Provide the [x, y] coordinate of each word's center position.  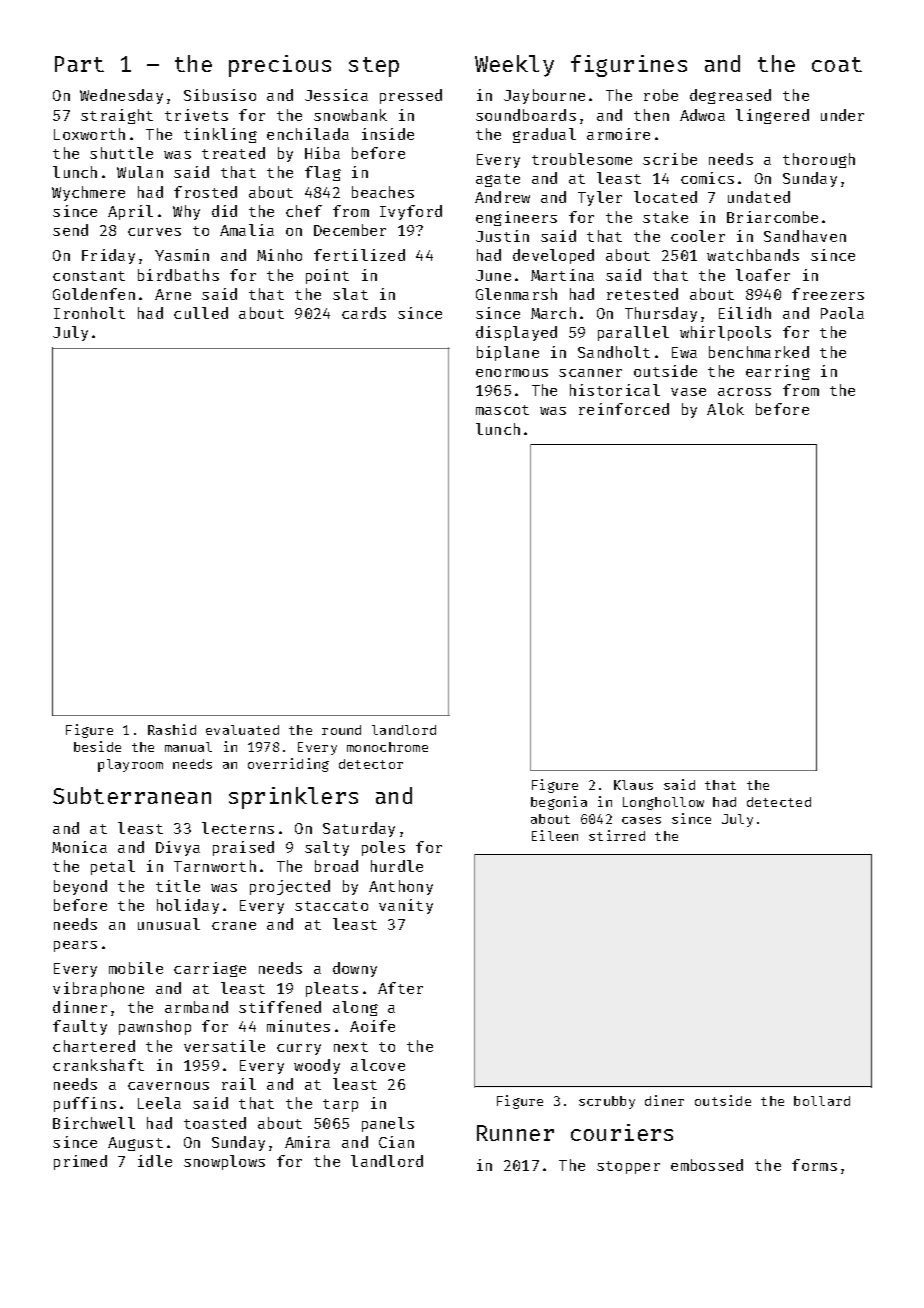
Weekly [514, 66]
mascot [502, 410]
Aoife [372, 1026]
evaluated [242, 730]
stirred [617, 835]
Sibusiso [220, 95]
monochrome [387, 747]
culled [201, 313]
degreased [730, 96]
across [744, 392]
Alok [725, 409]
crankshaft [98, 1065]
